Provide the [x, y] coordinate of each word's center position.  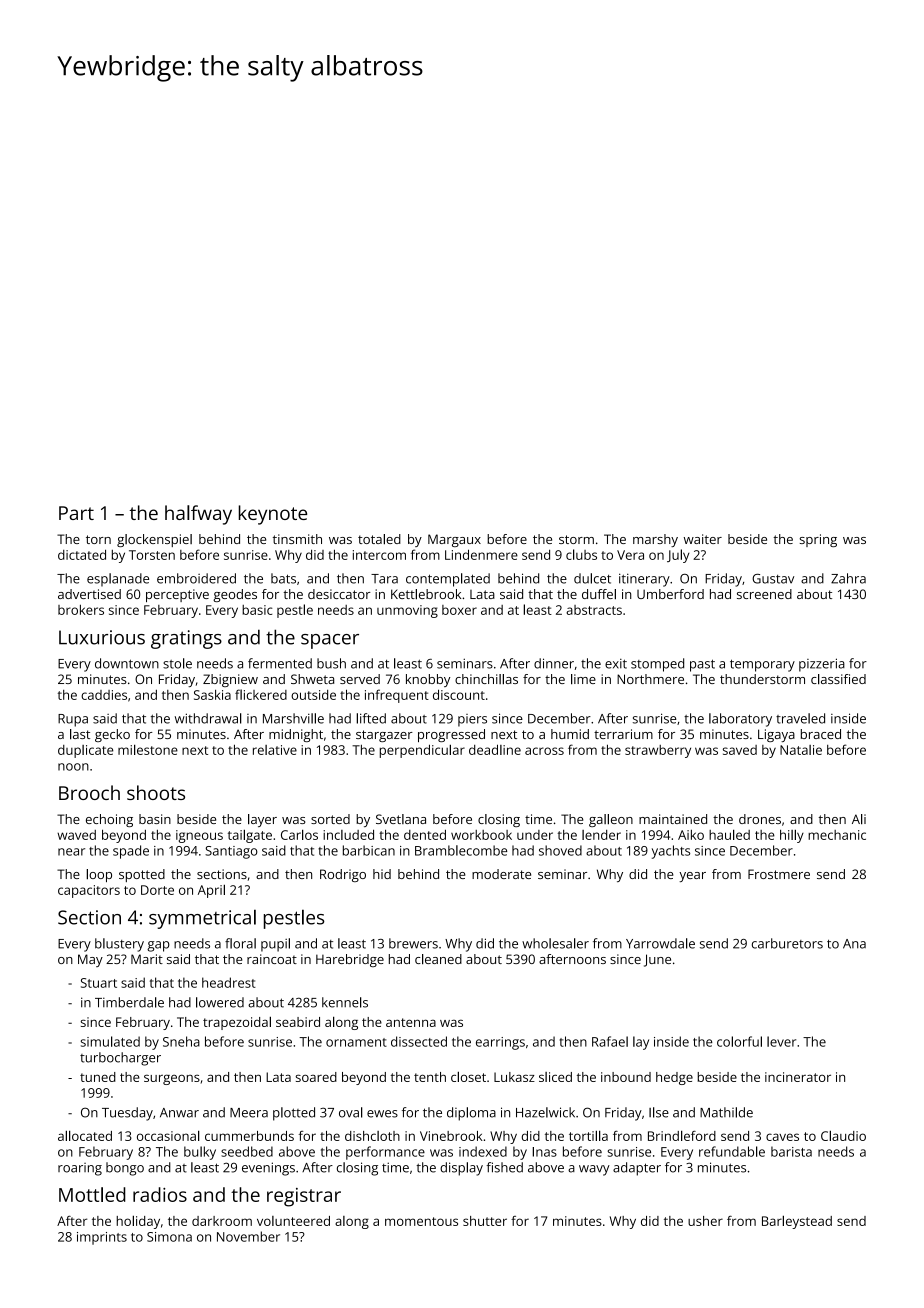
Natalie [801, 750]
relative [275, 750]
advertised [89, 594]
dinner [554, 663]
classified [838, 679]
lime [583, 679]
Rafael [610, 1041]
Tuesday [127, 1114]
